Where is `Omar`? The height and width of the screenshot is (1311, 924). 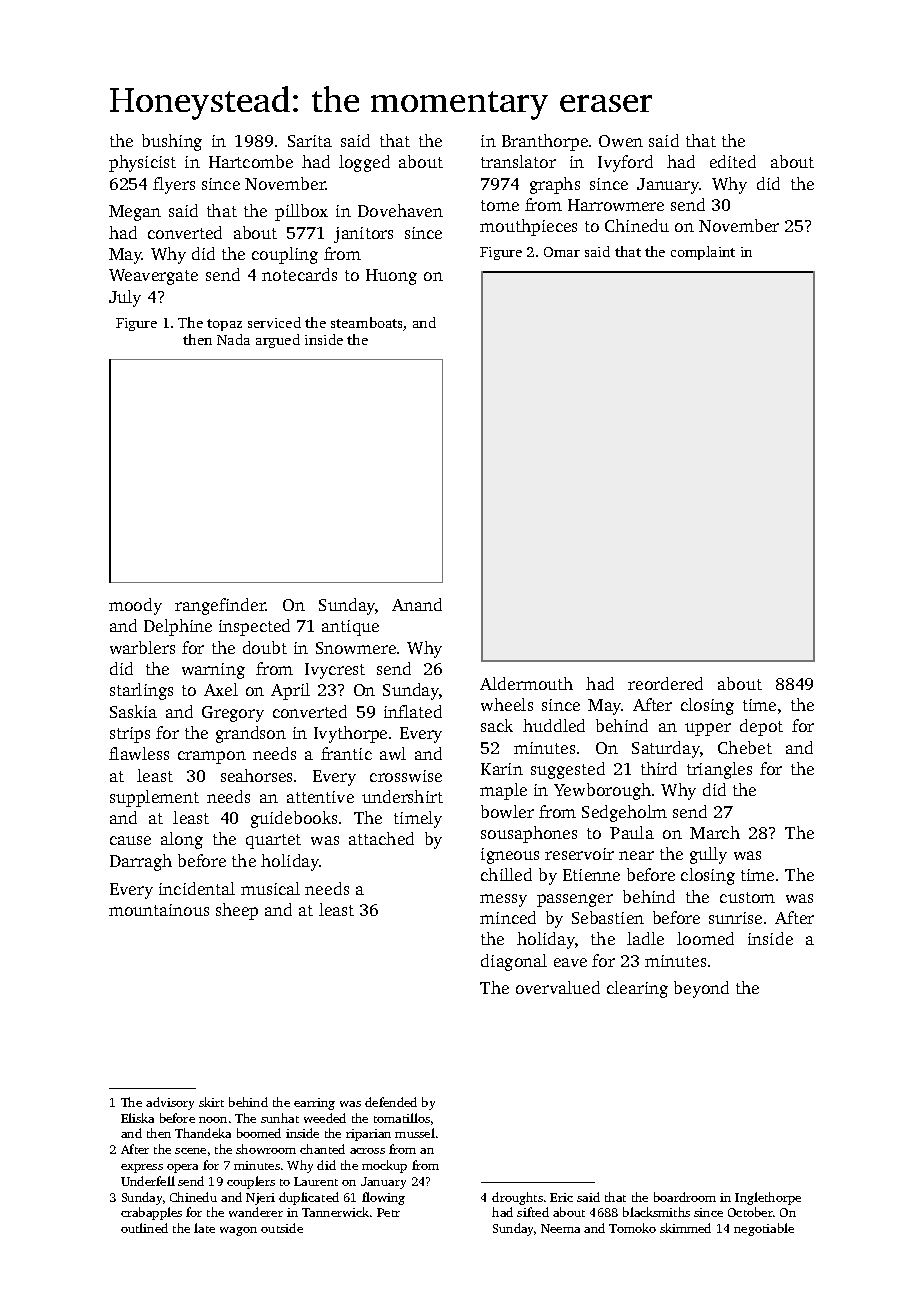
Omar is located at coordinates (562, 252).
